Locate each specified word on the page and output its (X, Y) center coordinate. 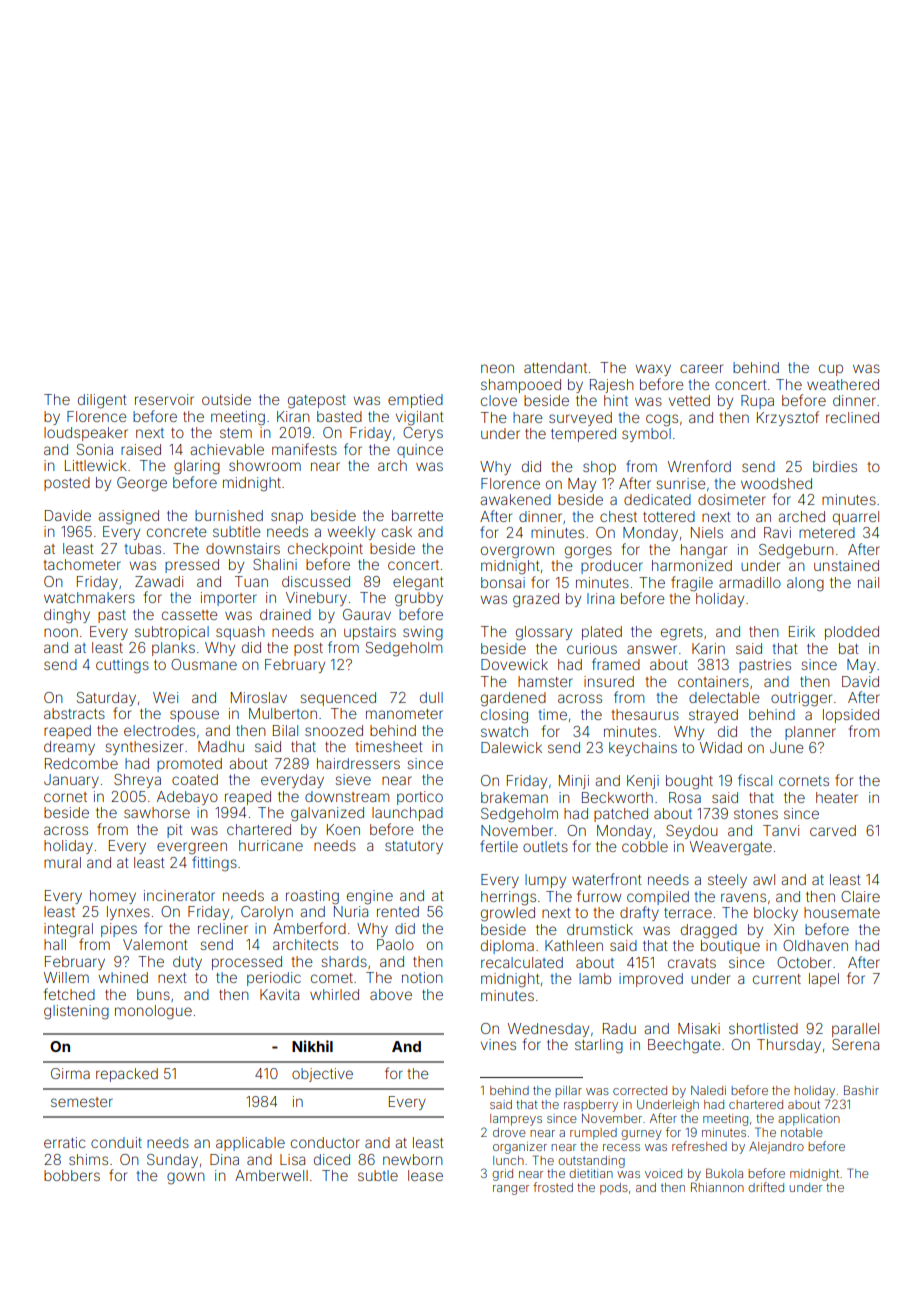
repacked (127, 1075)
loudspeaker (86, 434)
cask (397, 531)
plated (602, 633)
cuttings (122, 666)
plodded (852, 633)
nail (868, 582)
